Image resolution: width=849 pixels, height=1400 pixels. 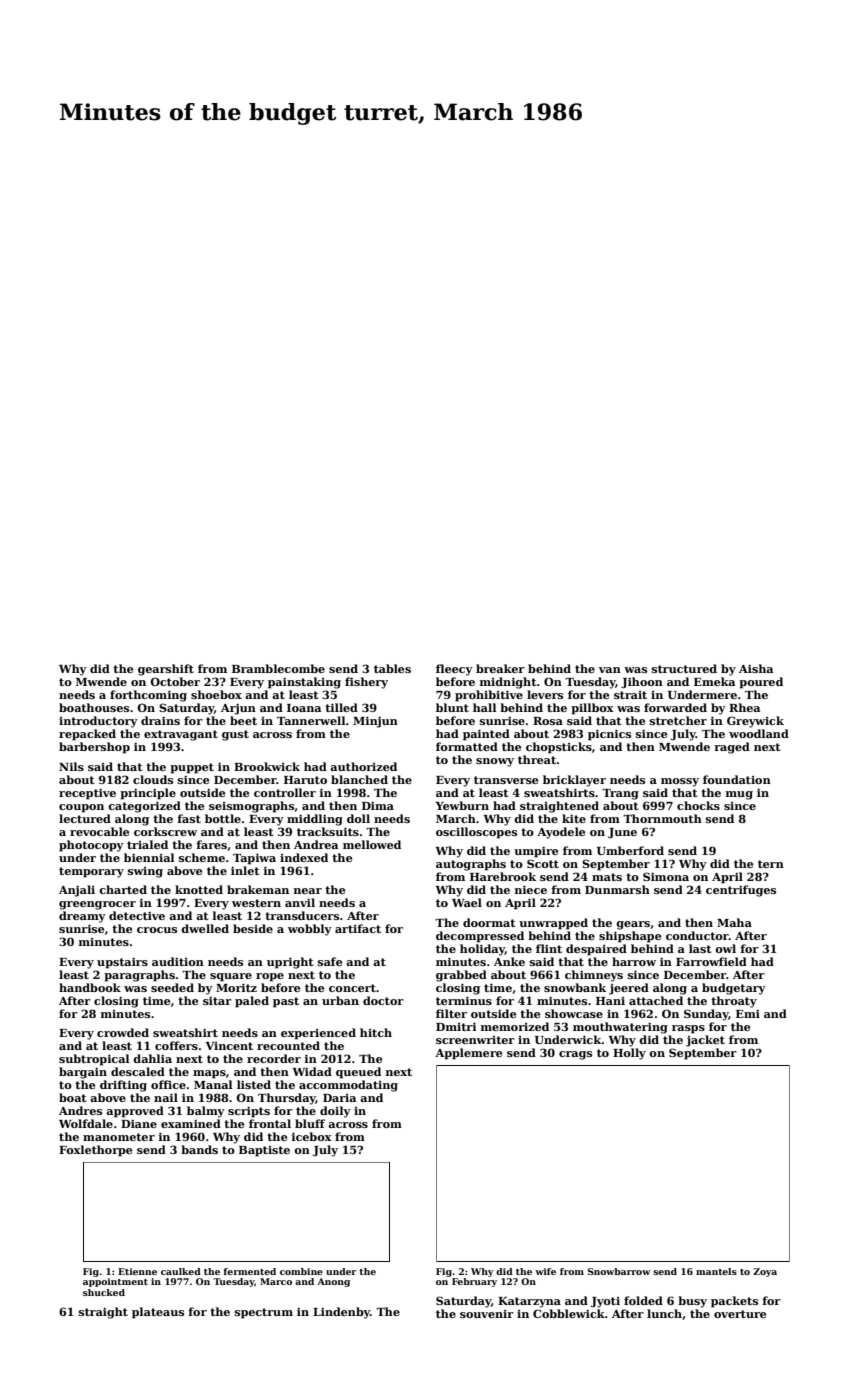 What do you see at coordinates (95, 1151) in the page?
I see `Foxlethorpe` at bounding box center [95, 1151].
